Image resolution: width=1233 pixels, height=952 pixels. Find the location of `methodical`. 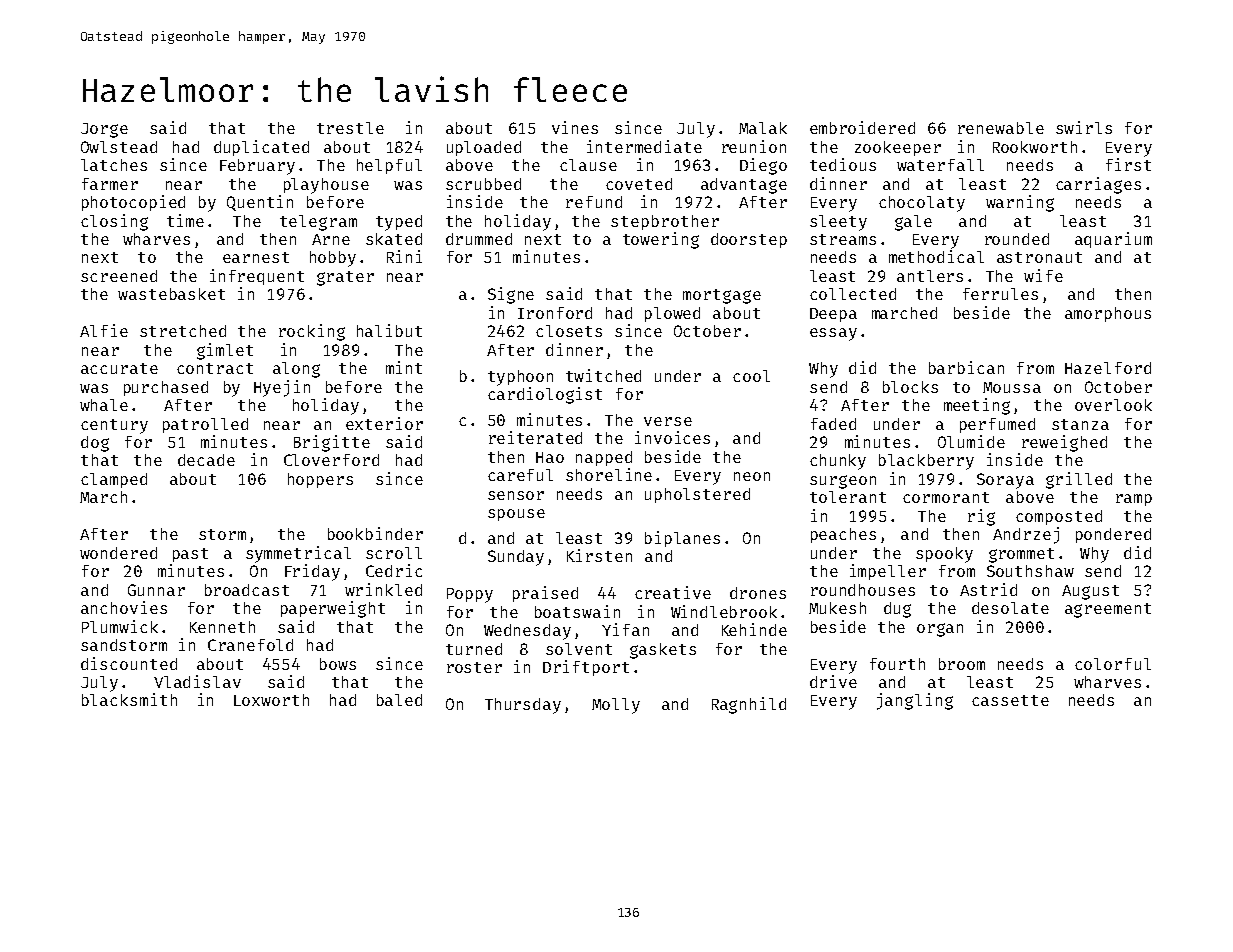

methodical is located at coordinates (936, 256).
